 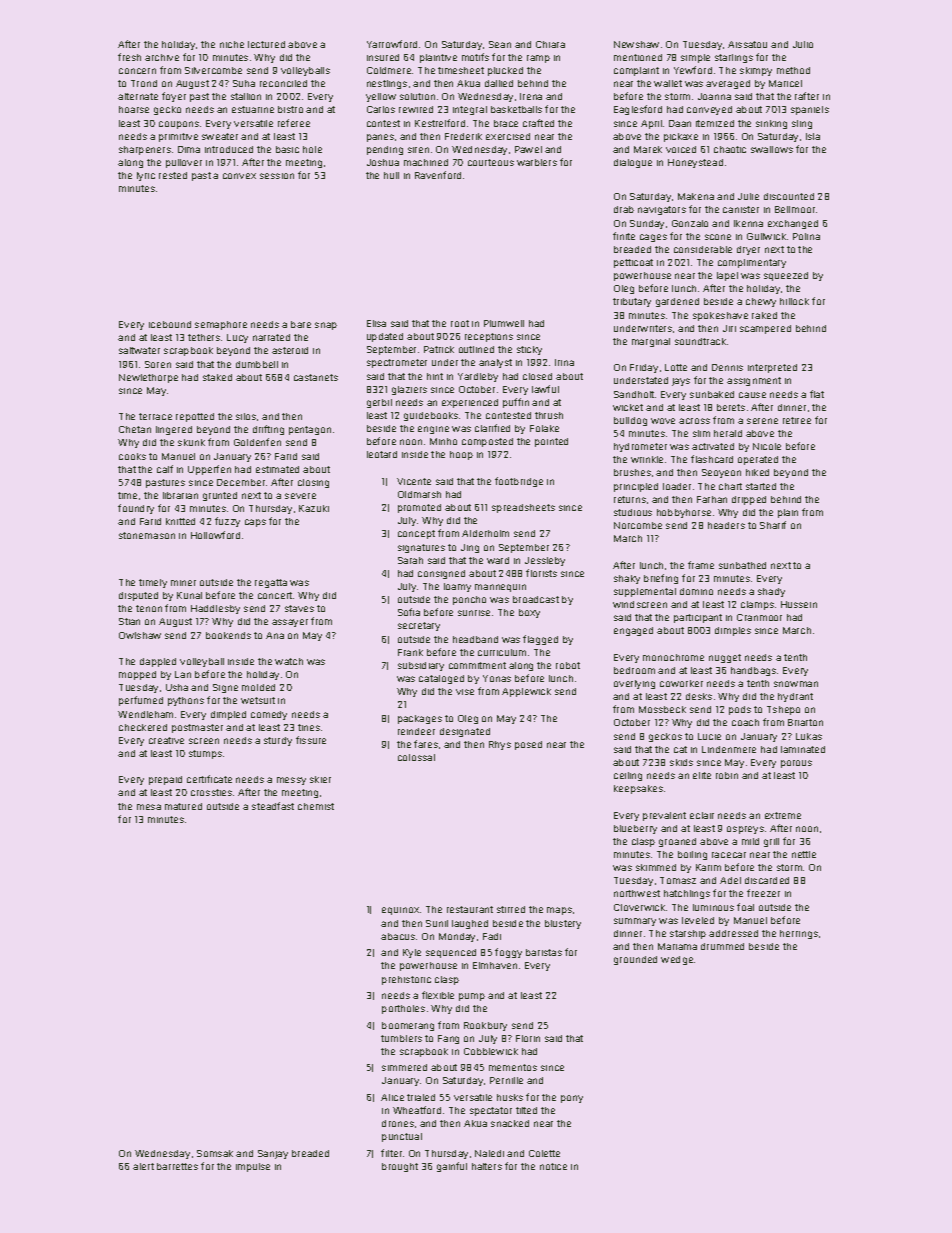 What do you see at coordinates (681, 149) in the screenshot?
I see `voiced` at bounding box center [681, 149].
